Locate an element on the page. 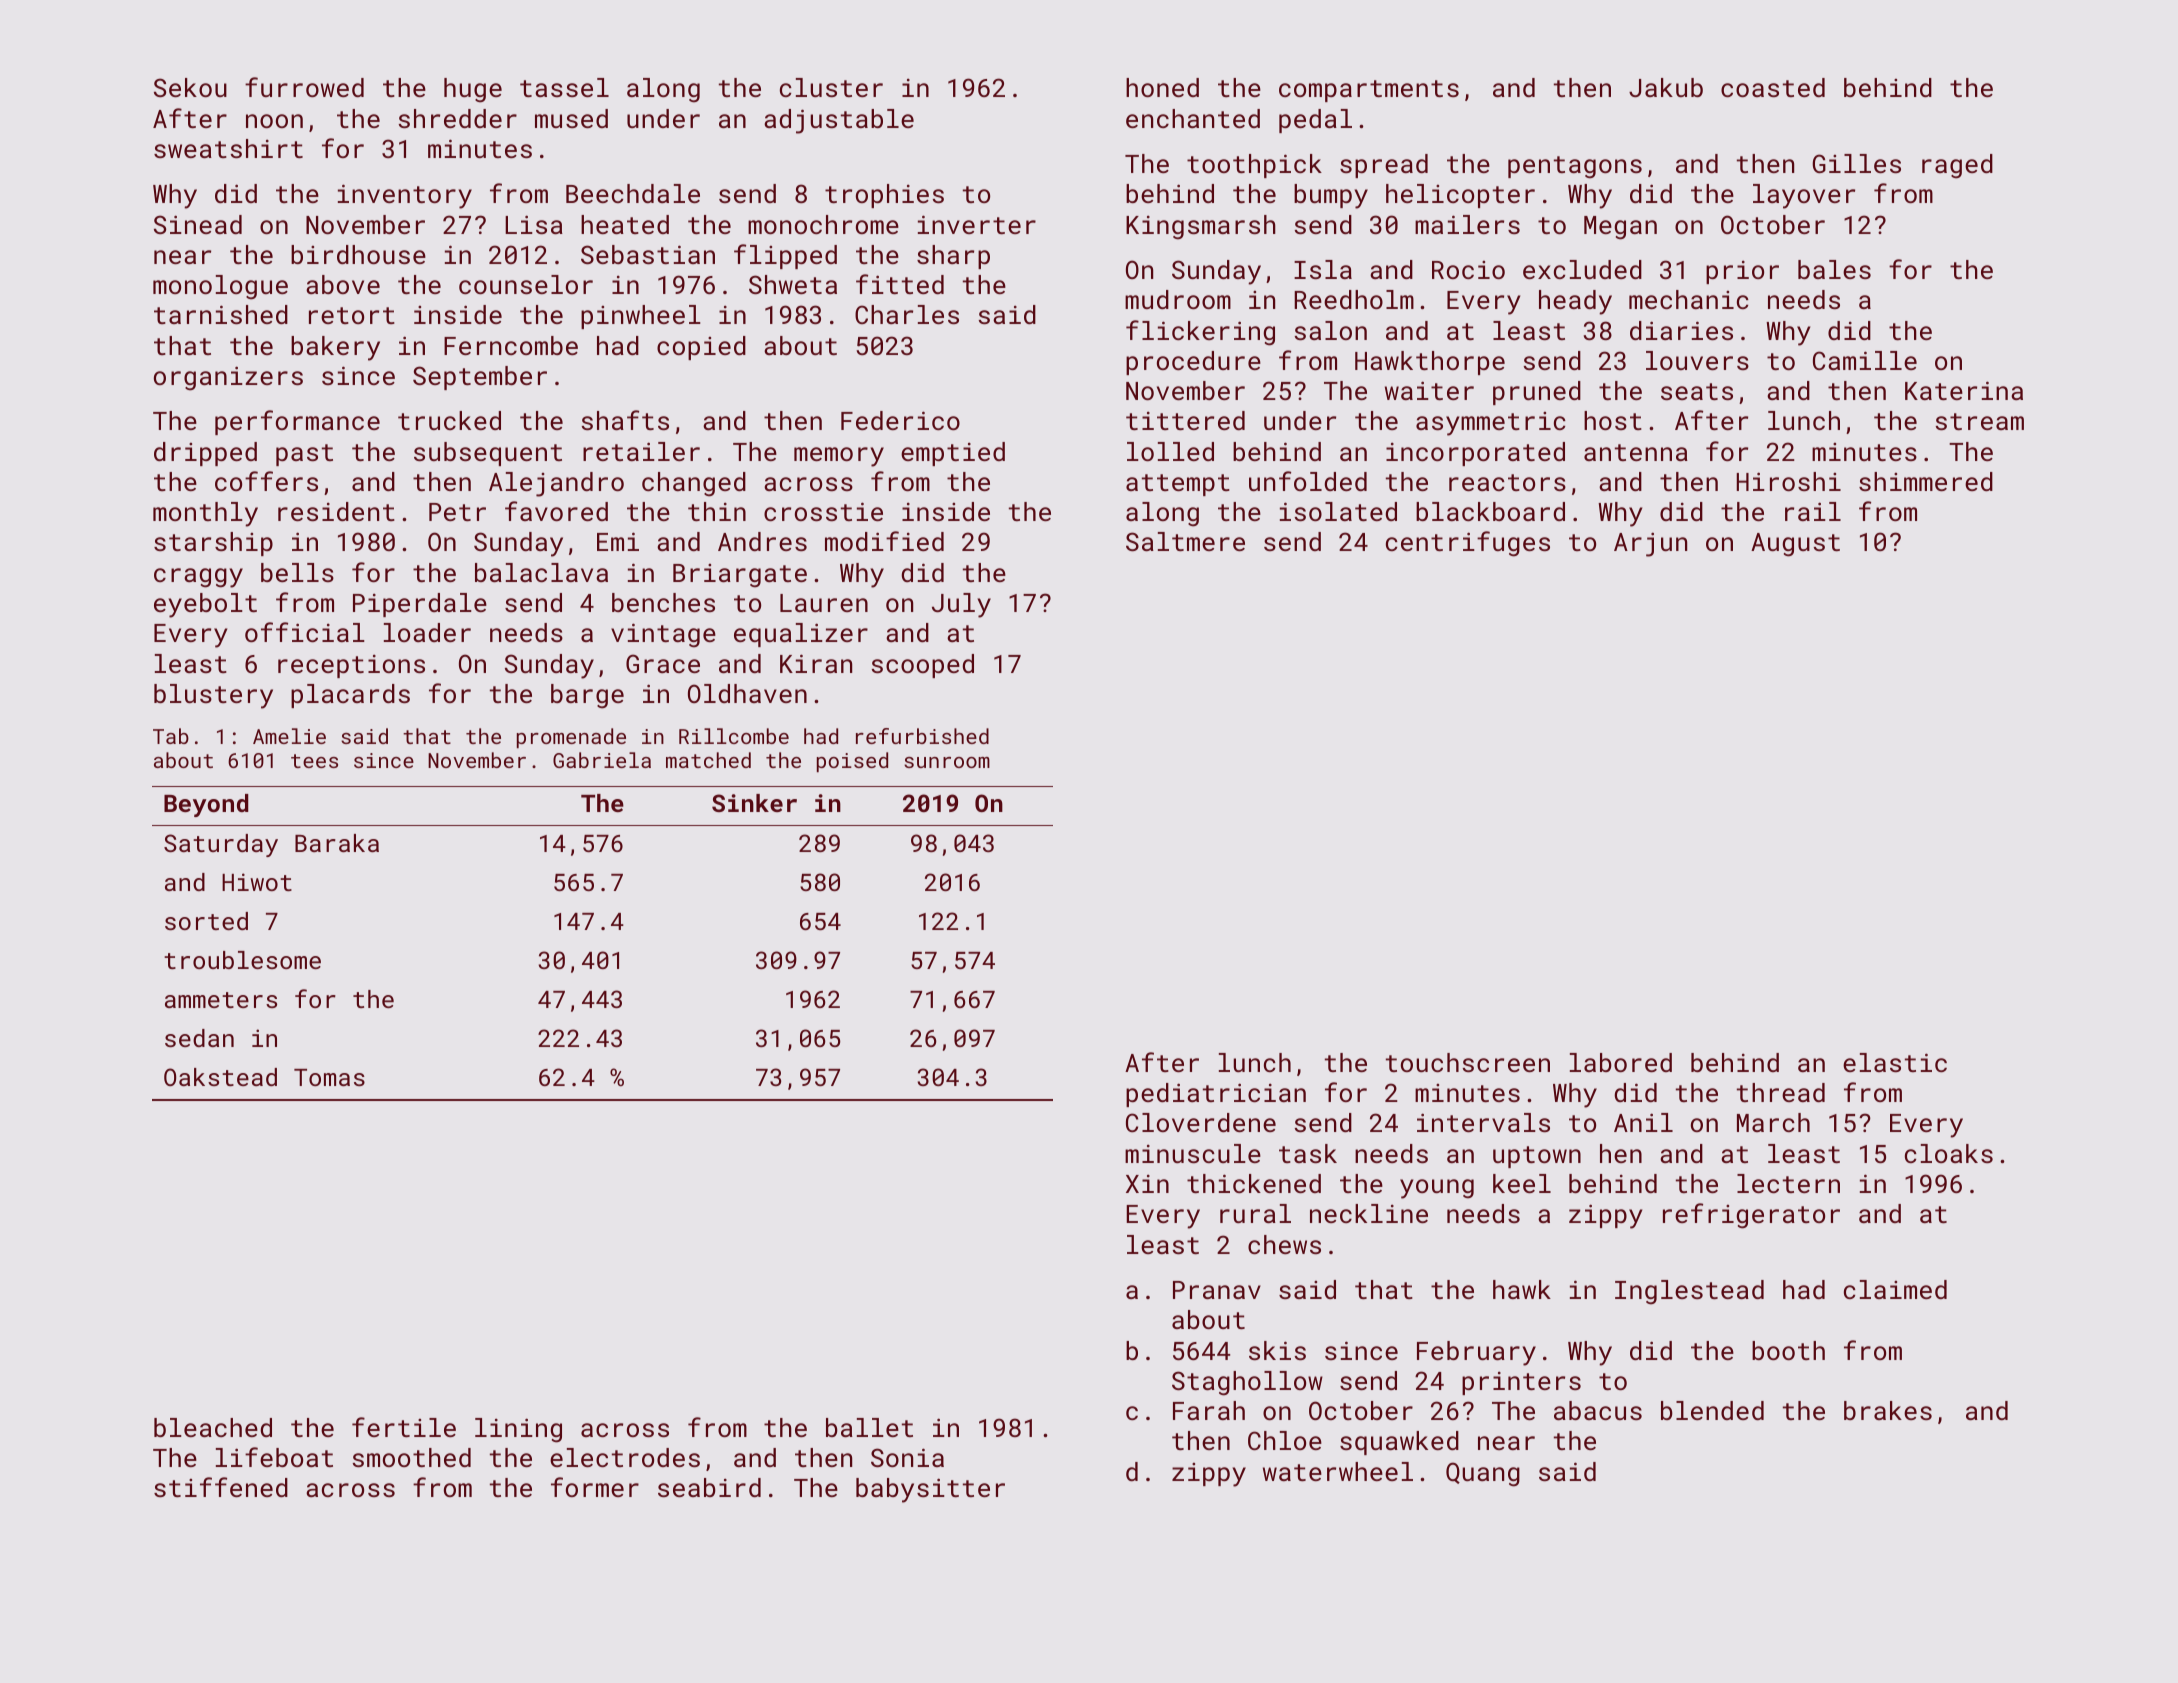 Image resolution: width=2178 pixels, height=1683 pixels. pediatrician is located at coordinates (1216, 1095).
